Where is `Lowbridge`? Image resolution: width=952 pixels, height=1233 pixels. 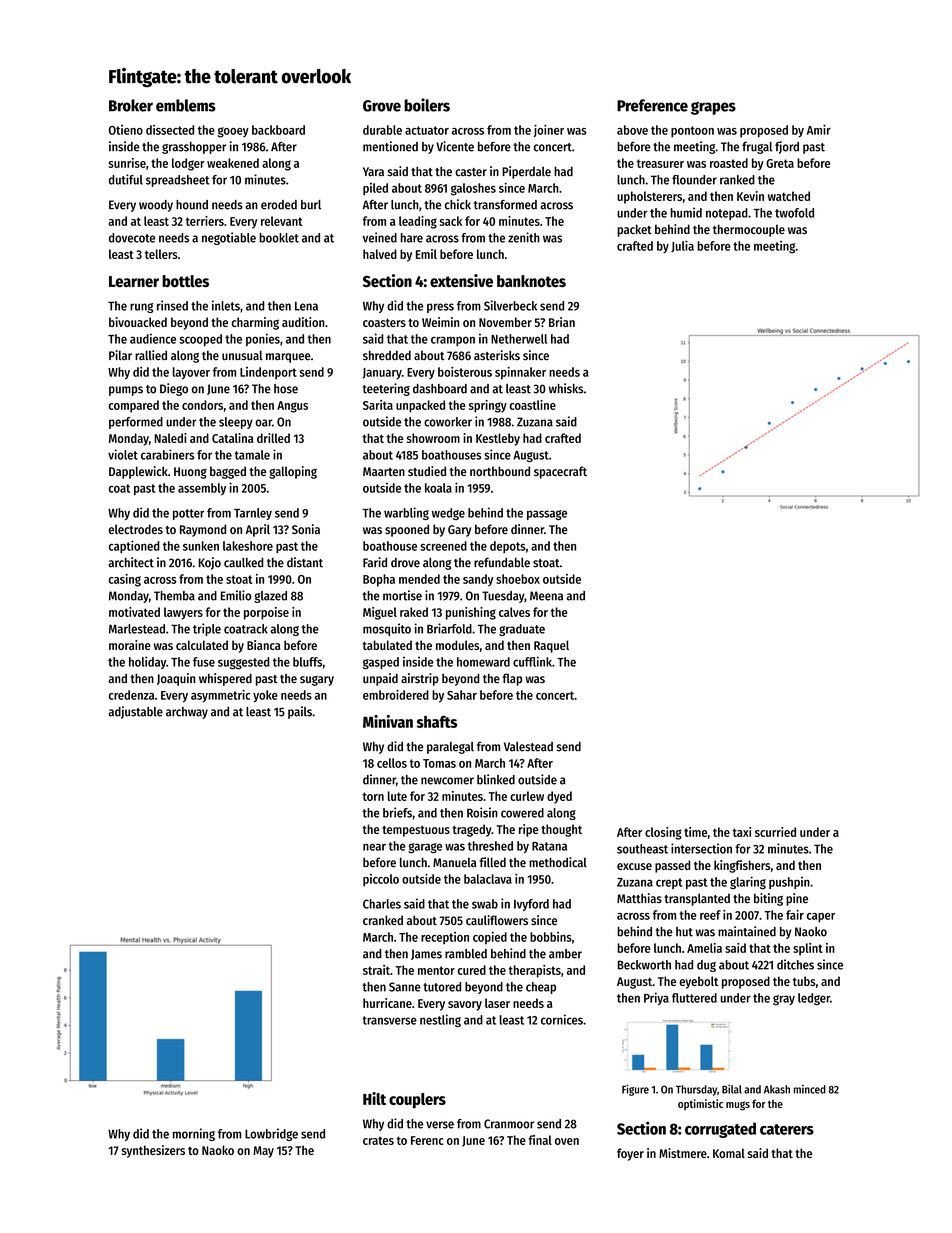 Lowbridge is located at coordinates (271, 1134).
